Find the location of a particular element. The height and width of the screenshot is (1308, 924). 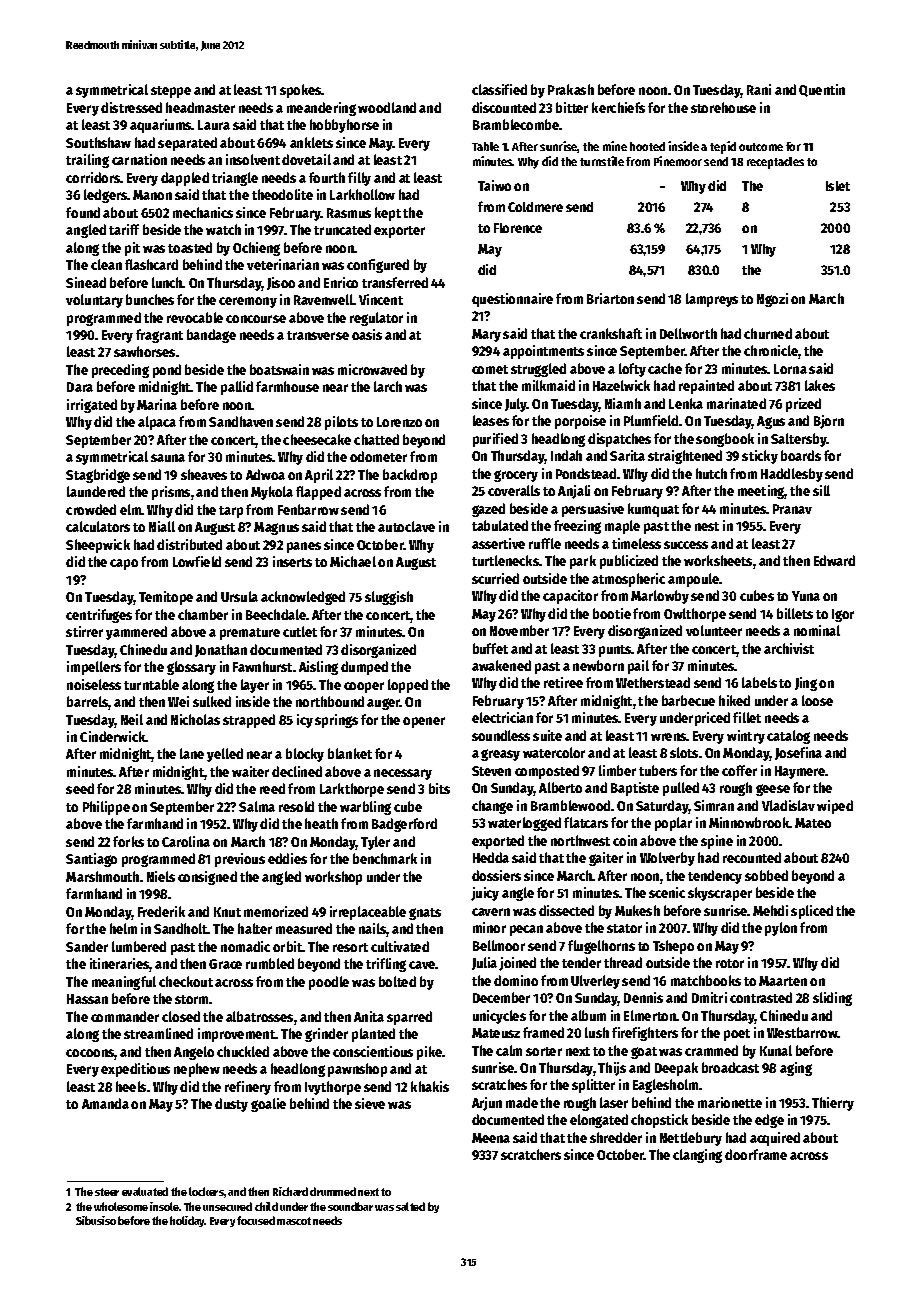

Ngozi is located at coordinates (772, 300).
